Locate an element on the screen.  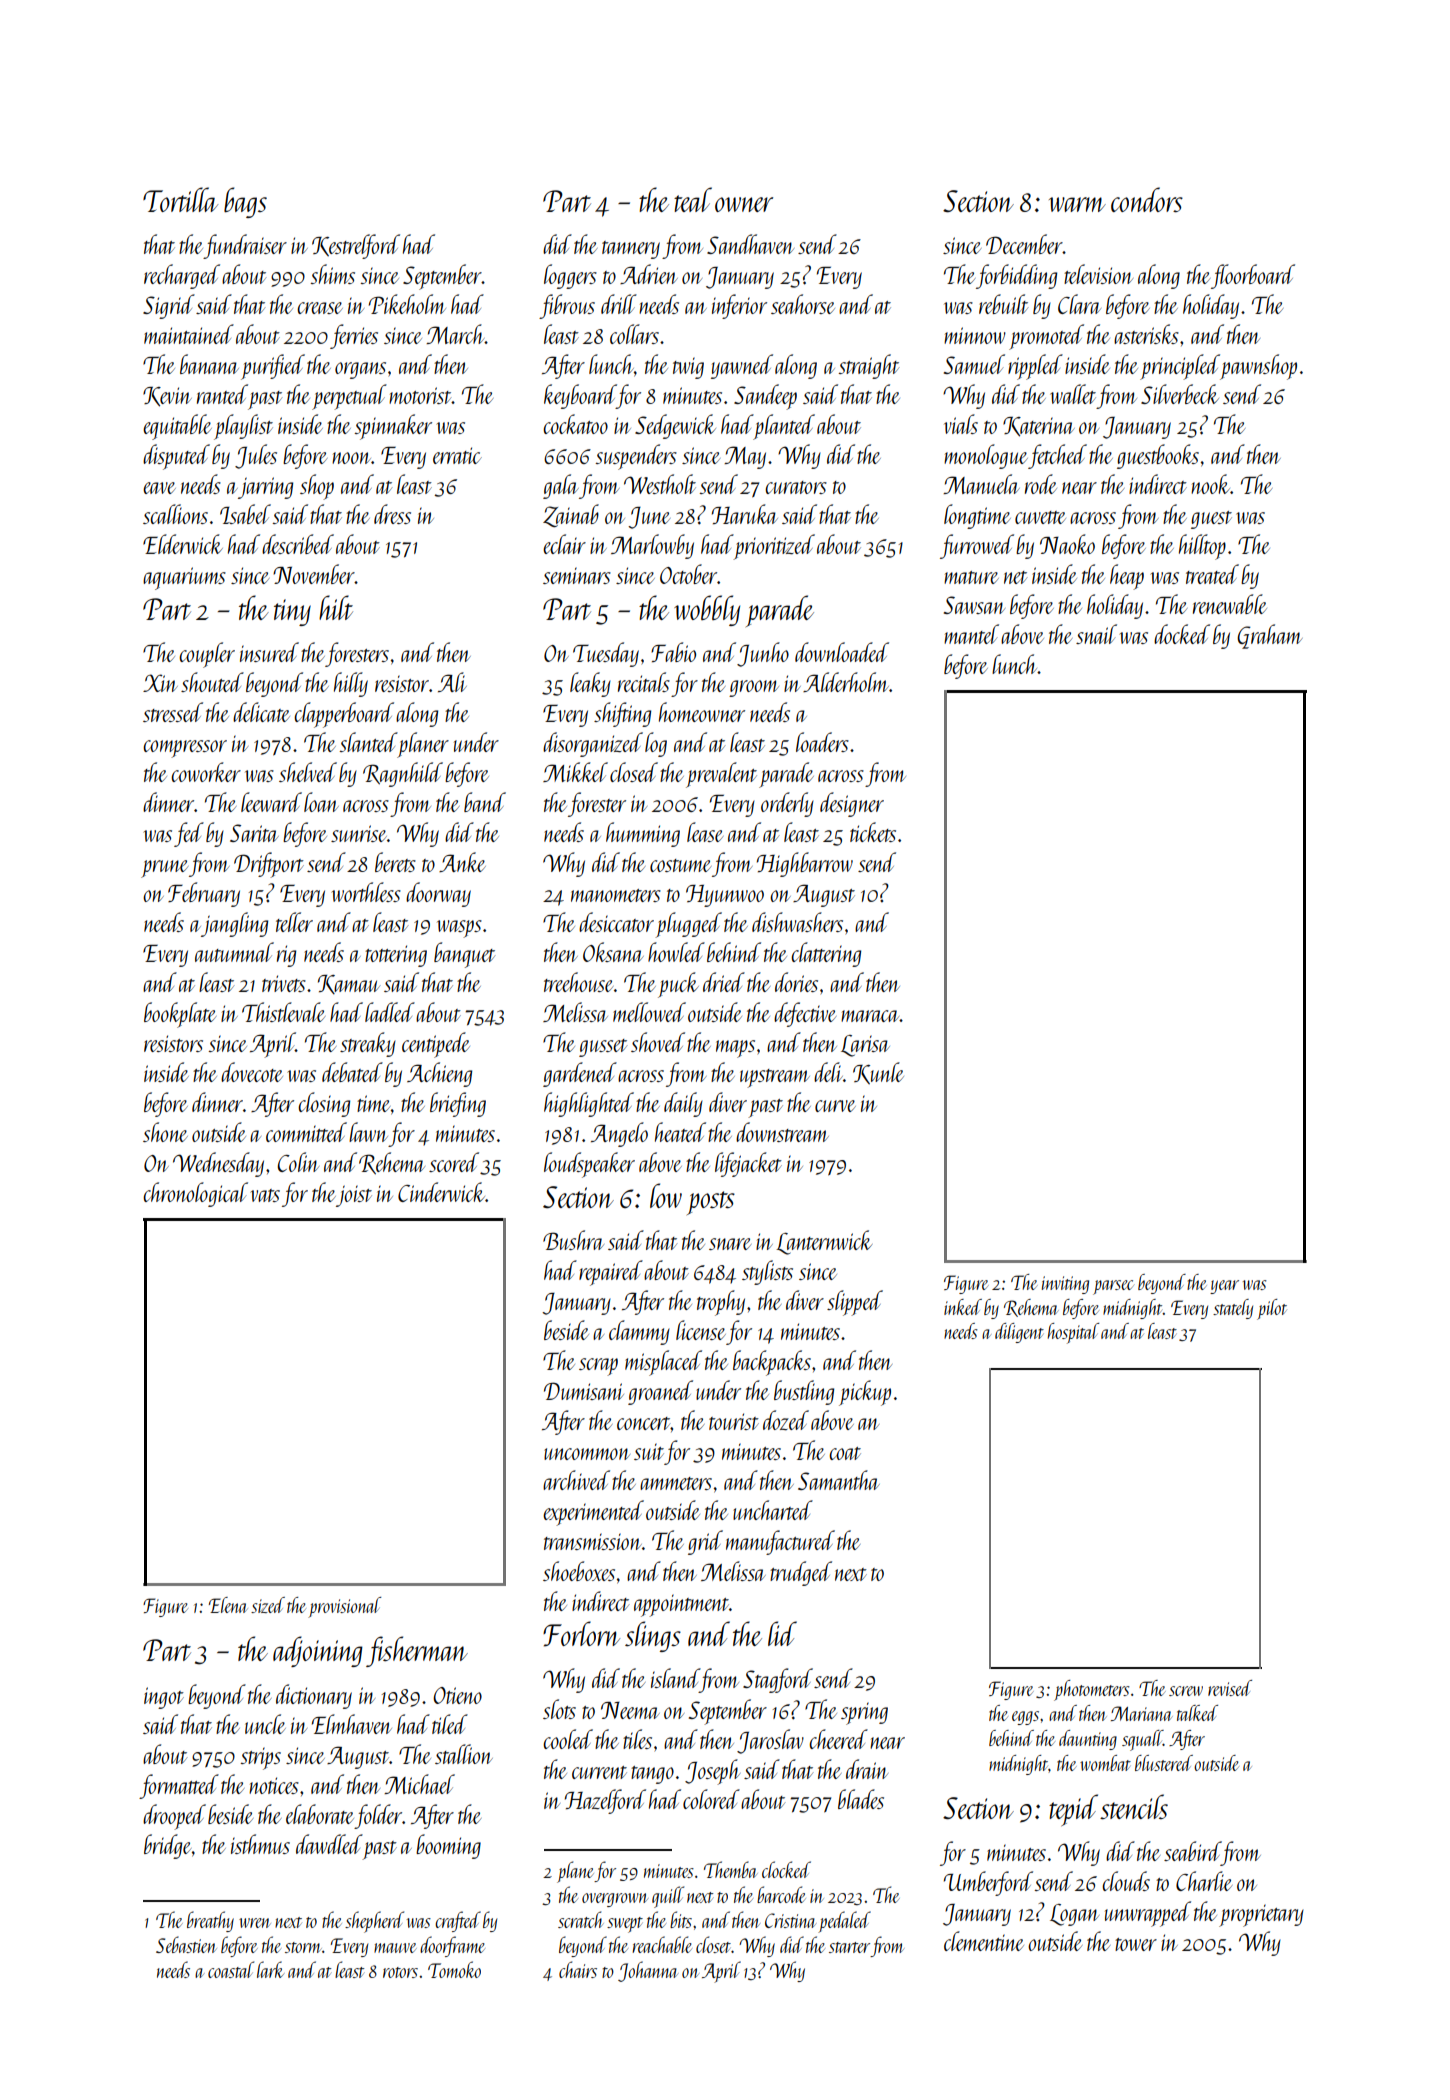
revised is located at coordinates (1230, 1688).
